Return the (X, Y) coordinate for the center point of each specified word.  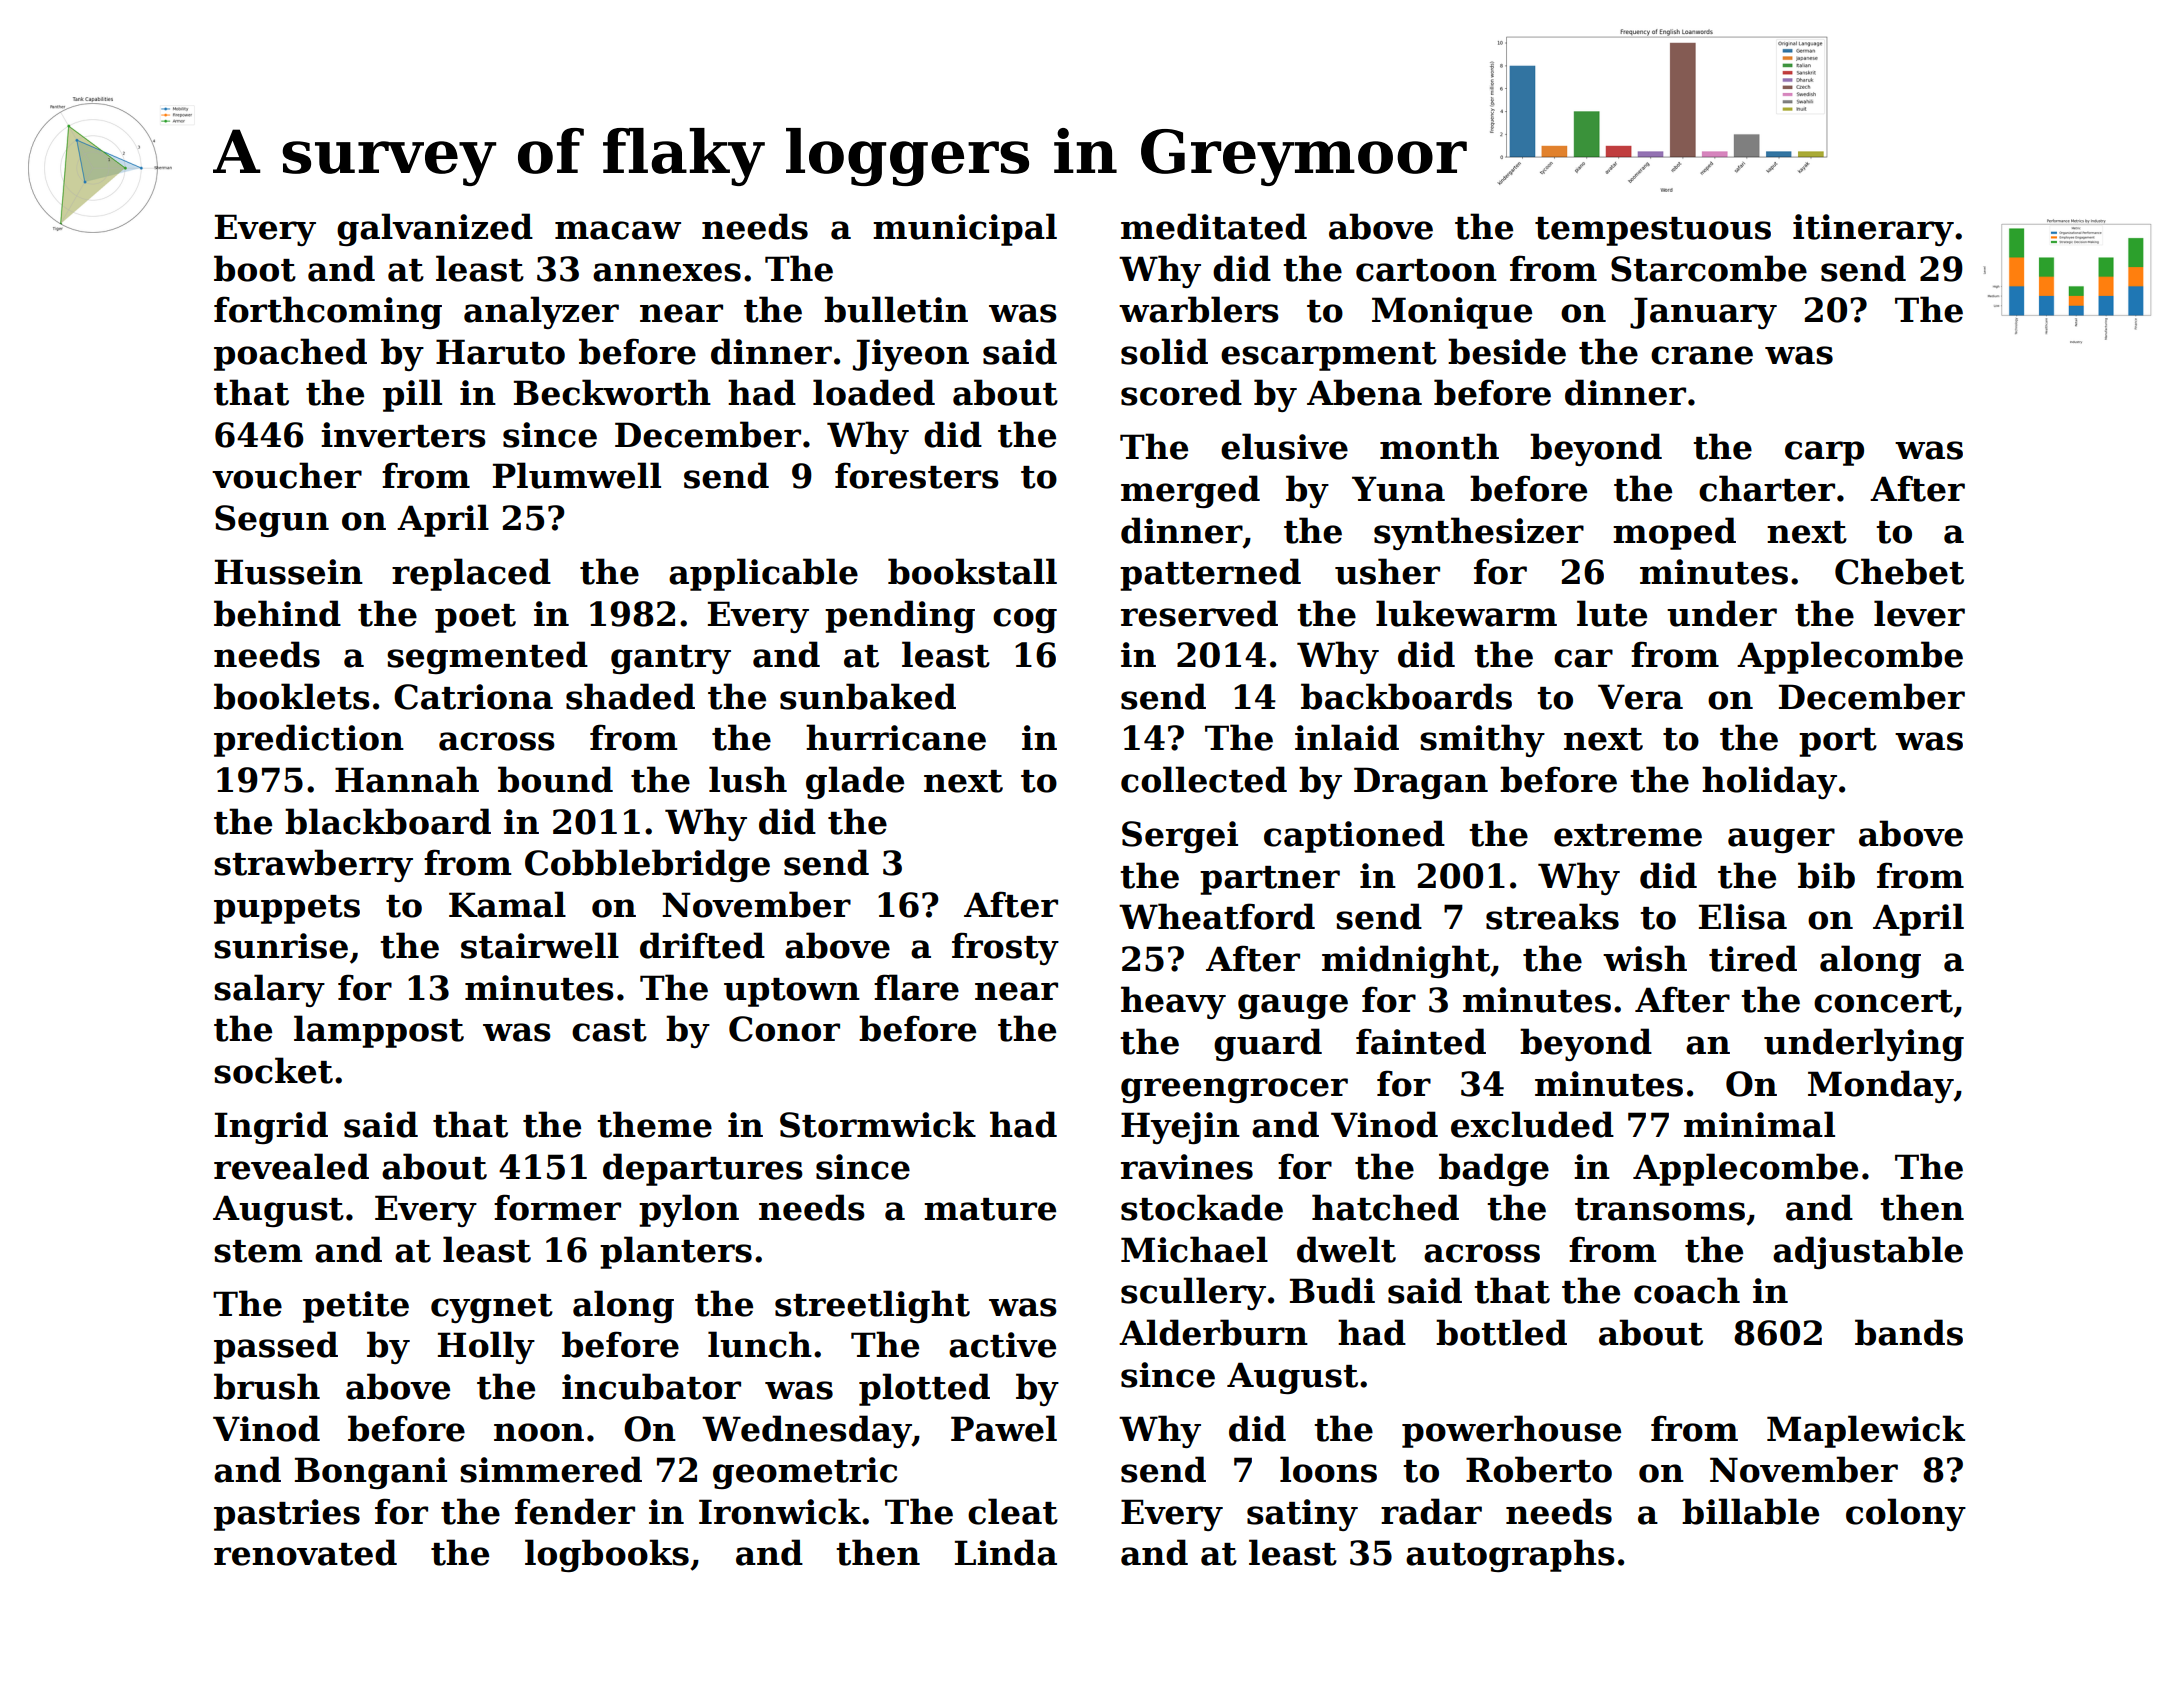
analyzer (541, 312)
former (557, 1207)
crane (1702, 355)
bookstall (972, 571)
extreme (1628, 835)
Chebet (1899, 571)
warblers (1199, 309)
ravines (1187, 1167)
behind (277, 613)
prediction (309, 740)
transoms (1660, 1209)
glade (855, 782)
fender (575, 1511)
